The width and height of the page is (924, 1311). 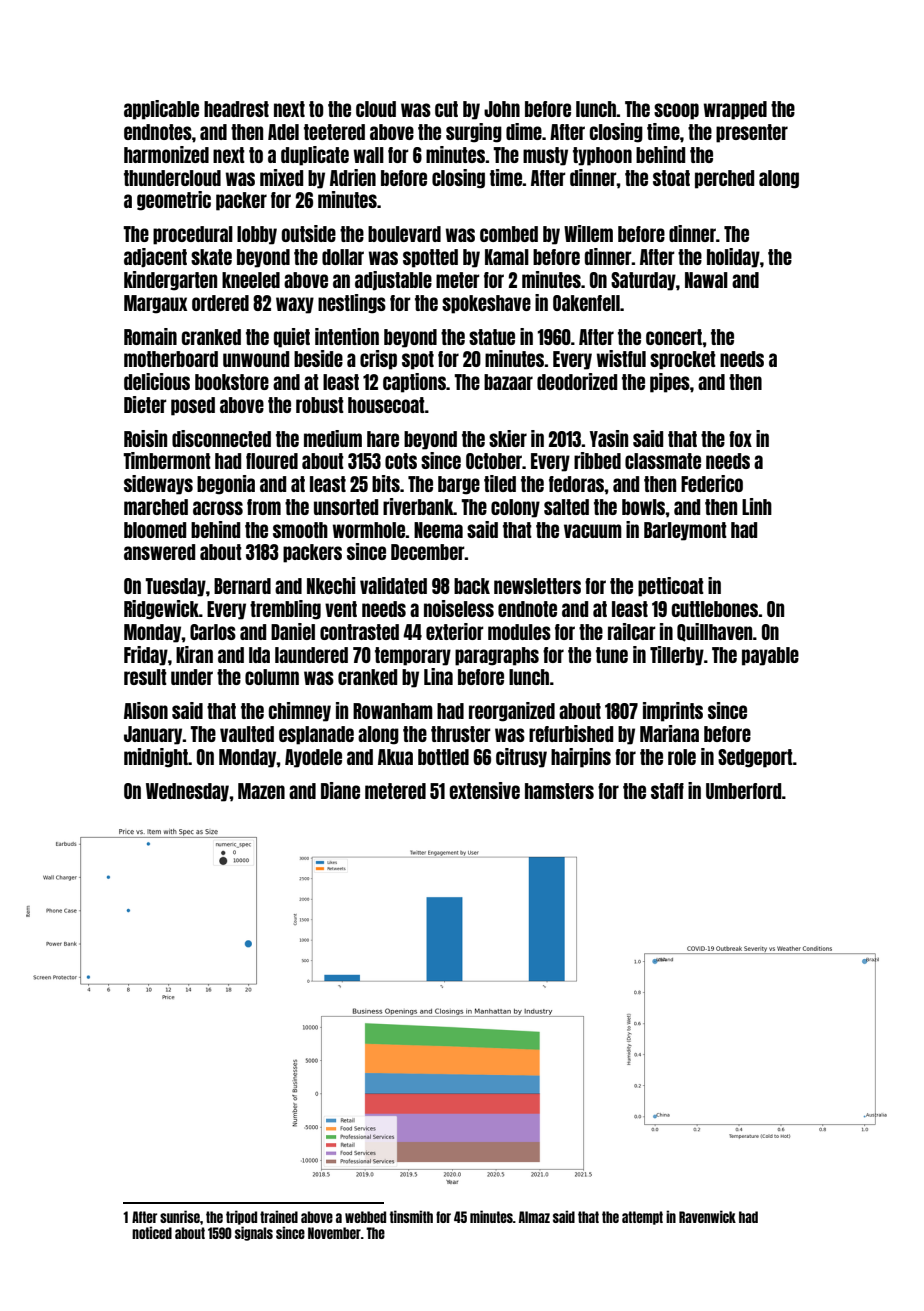 What do you see at coordinates (670, 383) in the page?
I see `pipes` at bounding box center [670, 383].
